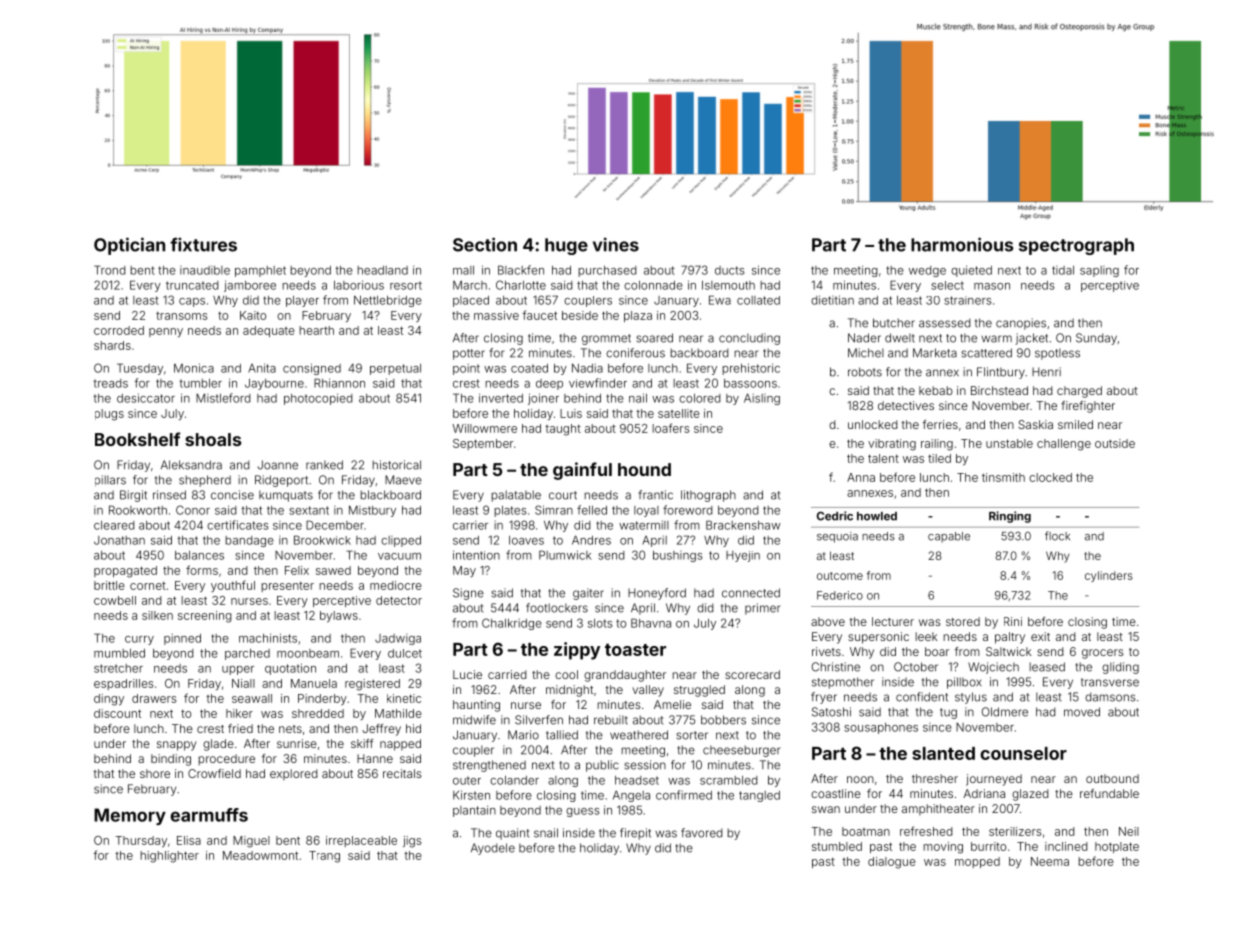 Image resolution: width=1233 pixels, height=952 pixels. I want to click on sapling, so click(1099, 271).
